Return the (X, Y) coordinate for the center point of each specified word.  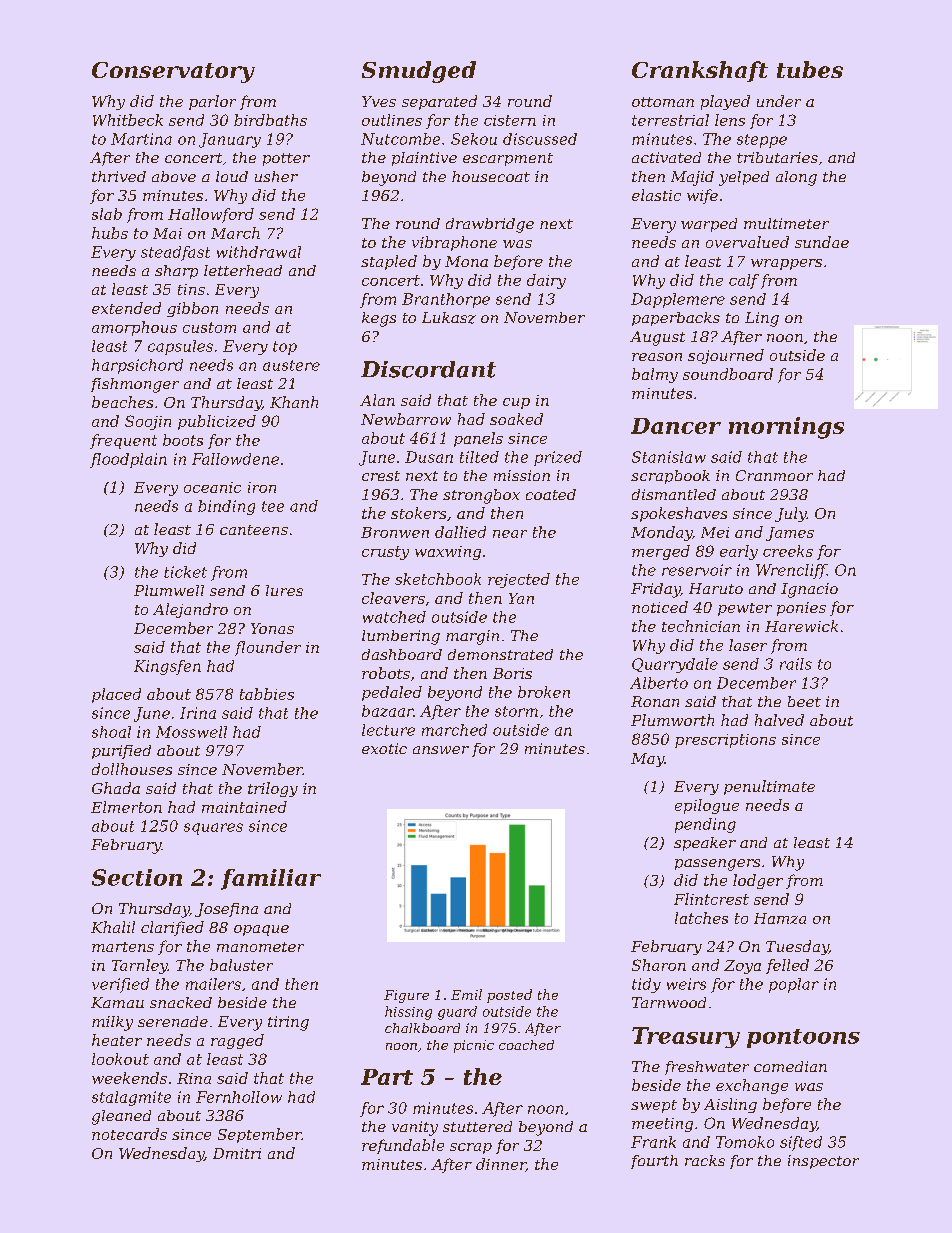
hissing (408, 1013)
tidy (646, 985)
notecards (129, 1134)
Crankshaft (700, 71)
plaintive (424, 159)
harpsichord (137, 366)
